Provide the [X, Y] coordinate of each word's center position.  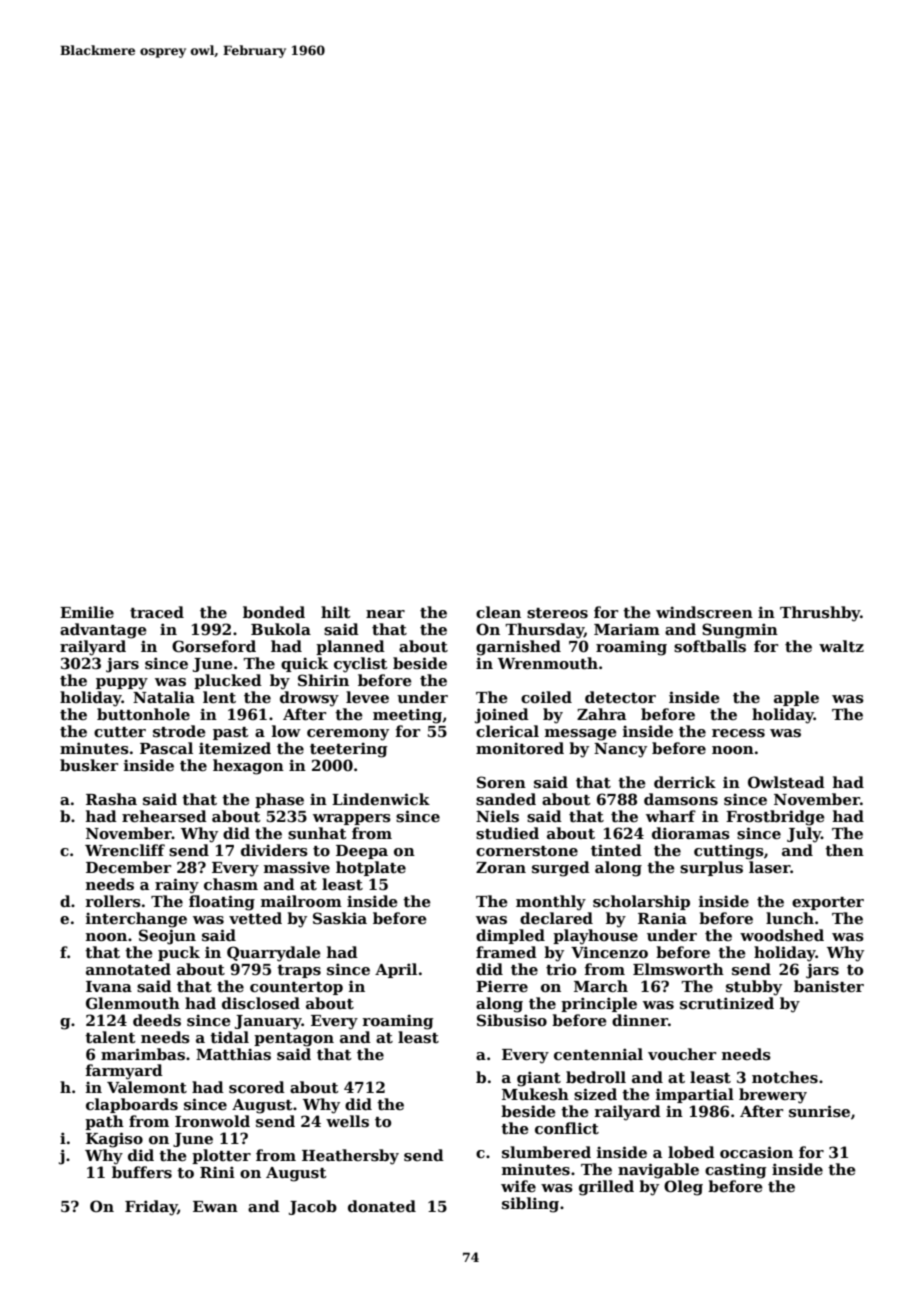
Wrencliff [125, 850]
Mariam [627, 629]
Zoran [501, 867]
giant [539, 1079]
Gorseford [214, 646]
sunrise [819, 1111]
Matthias [233, 1054]
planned [350, 647]
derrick [685, 782]
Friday [151, 1208]
